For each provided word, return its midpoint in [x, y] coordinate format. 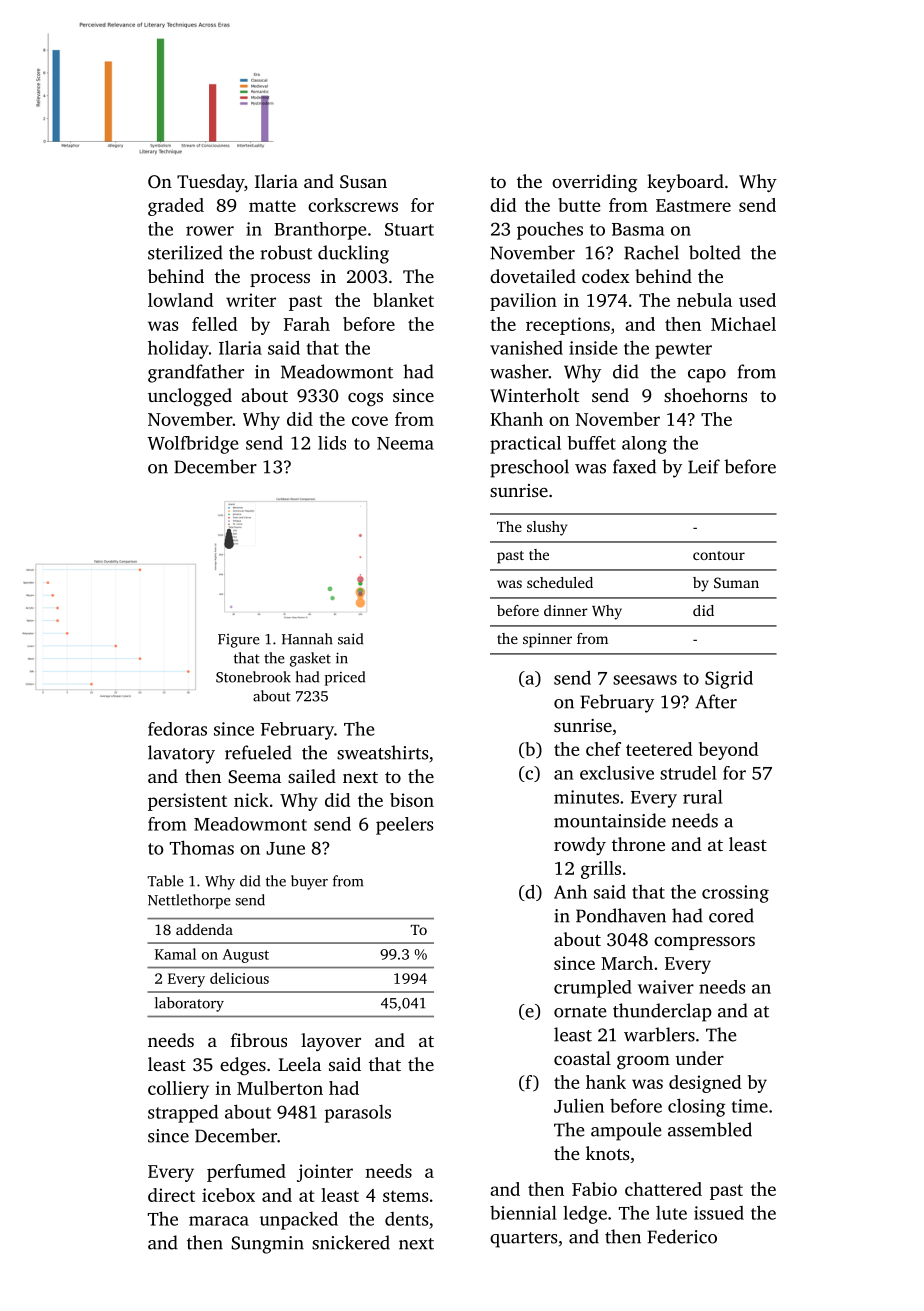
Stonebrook [253, 677]
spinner [547, 640]
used [757, 300]
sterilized [185, 252]
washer [519, 371]
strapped [183, 1113]
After [716, 701]
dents [406, 1219]
